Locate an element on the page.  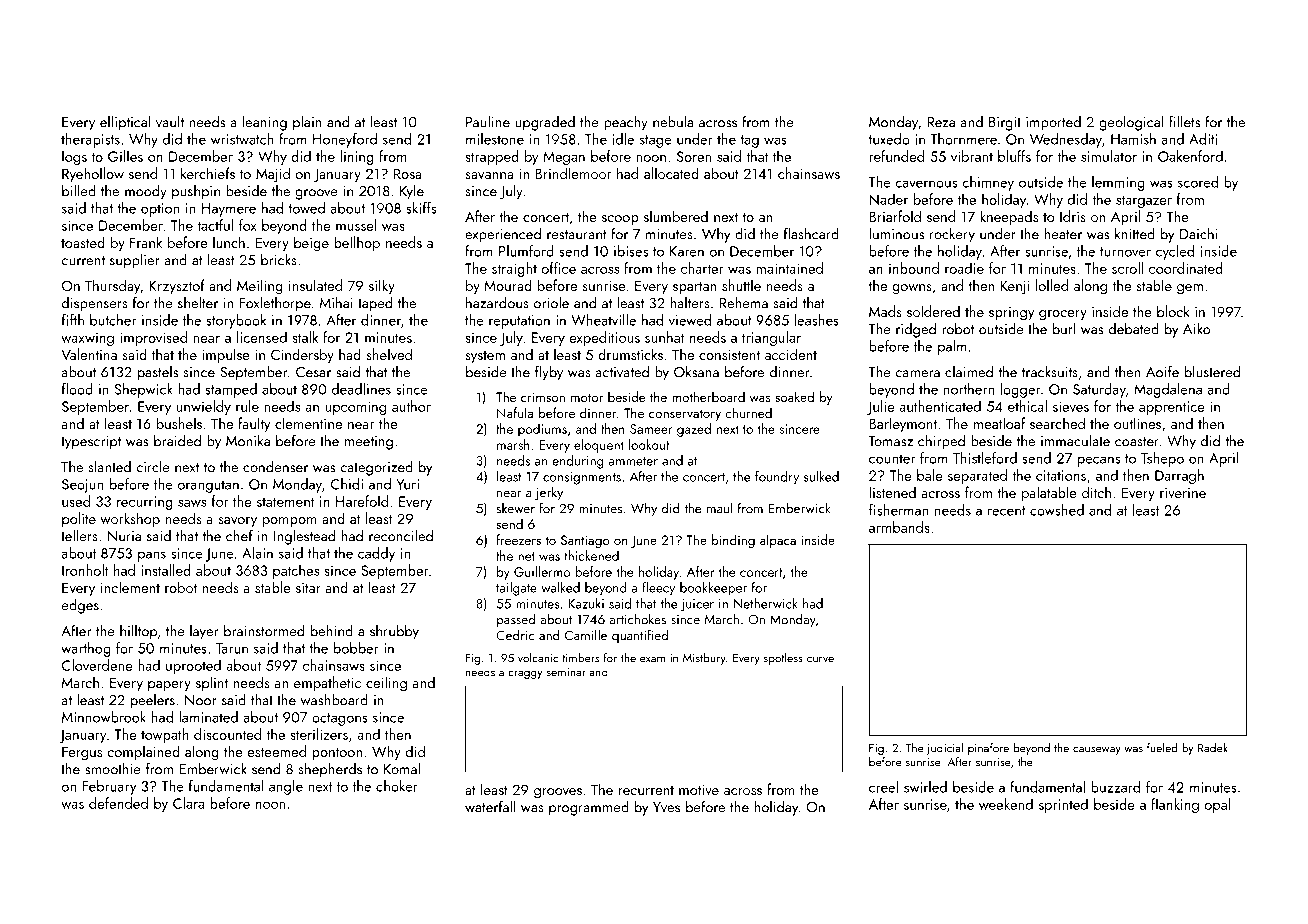
Reza is located at coordinates (941, 122).
